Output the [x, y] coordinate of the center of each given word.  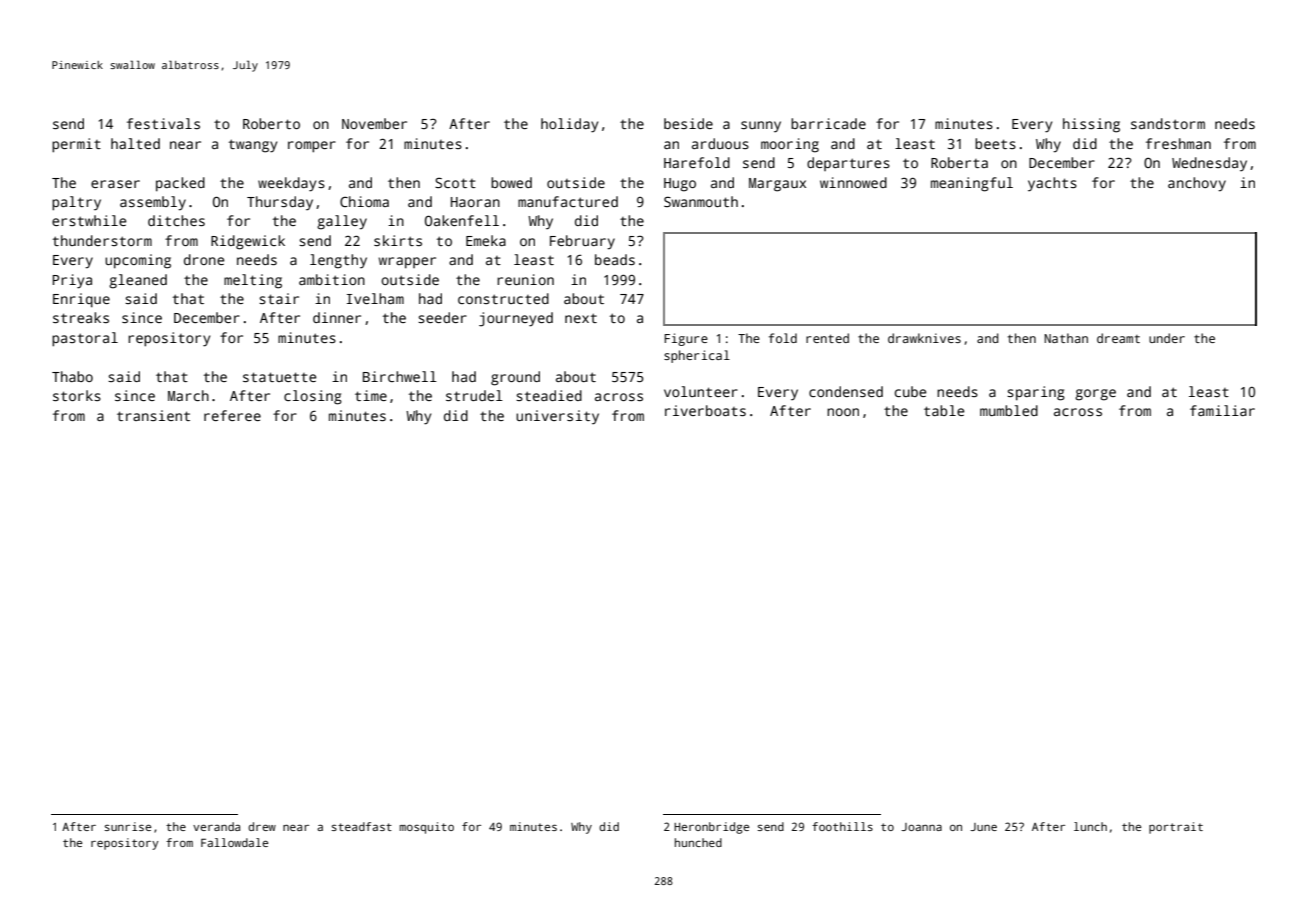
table [944, 410]
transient [153, 415]
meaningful [972, 184]
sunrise [128, 826]
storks [77, 395]
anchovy [1197, 184]
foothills [842, 826]
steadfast [362, 826]
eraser [115, 184]
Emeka [486, 240]
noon [843, 412]
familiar [1222, 410]
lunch [1090, 826]
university [557, 417]
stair [279, 298]
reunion [525, 279]
